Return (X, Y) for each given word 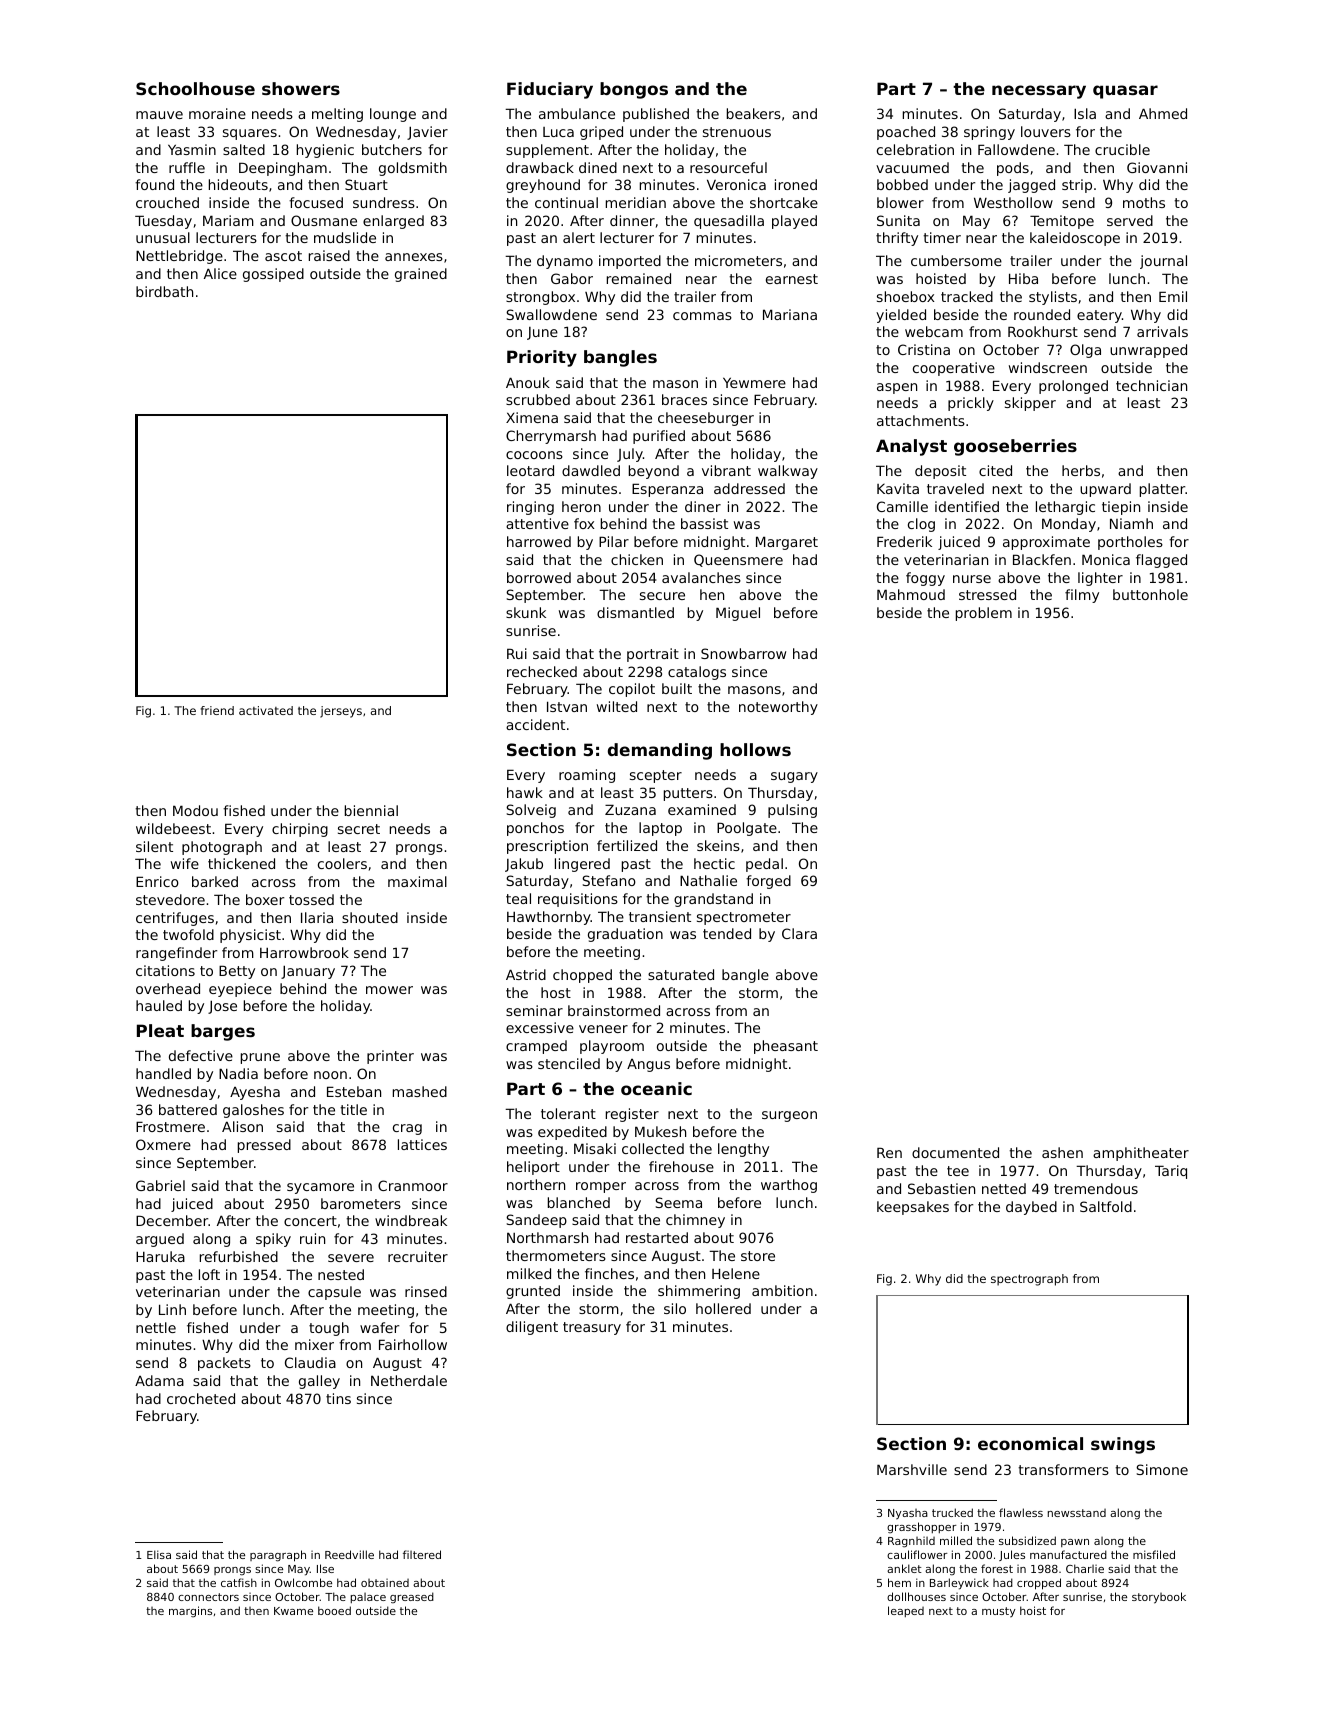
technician (1151, 385)
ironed (796, 184)
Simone (1162, 1469)
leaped (906, 1611)
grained (421, 275)
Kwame (293, 1611)
